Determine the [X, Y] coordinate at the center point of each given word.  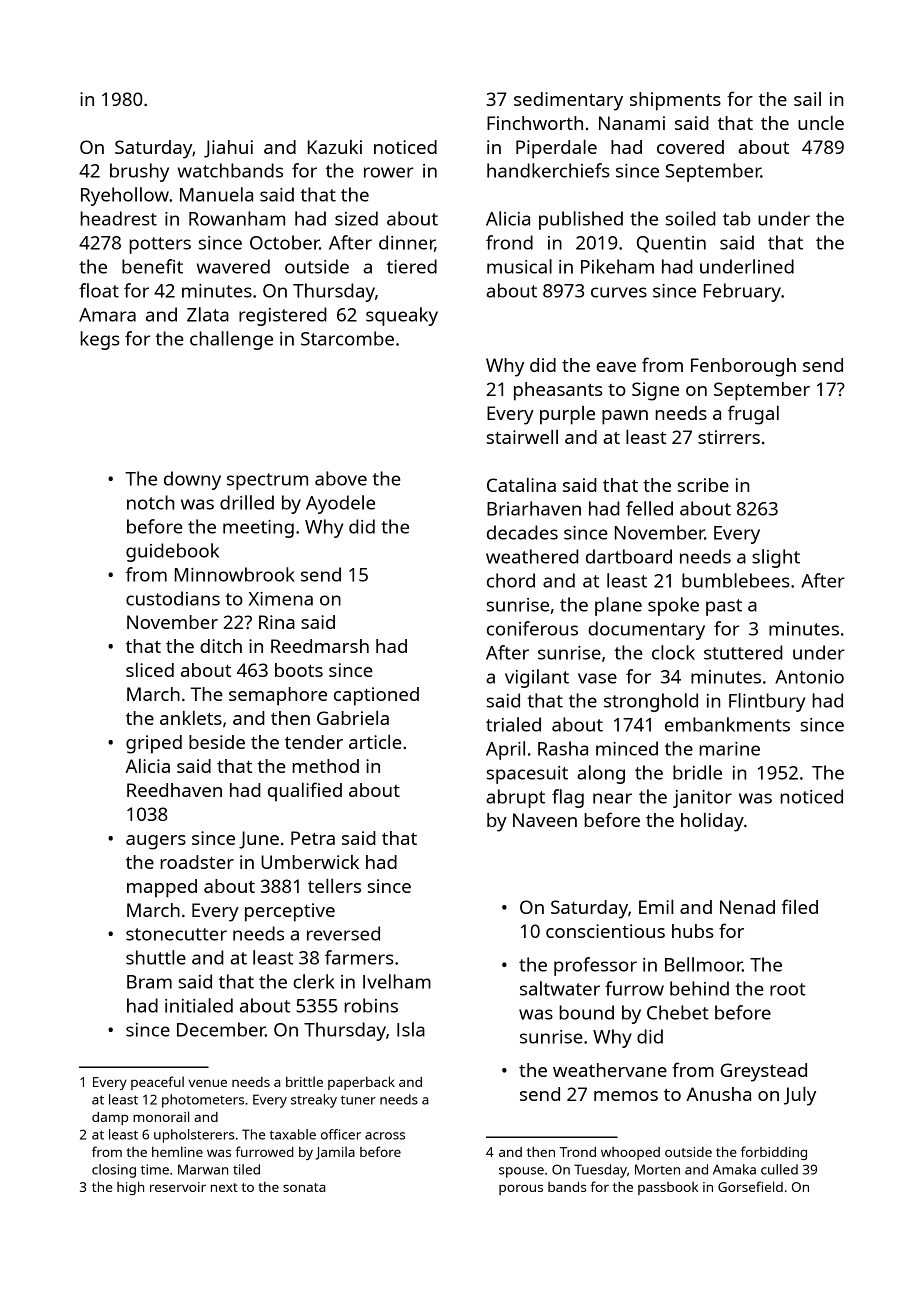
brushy [139, 172]
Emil [656, 907]
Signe [655, 391]
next [224, 1187]
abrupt [515, 798]
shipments [675, 101]
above [341, 478]
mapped [162, 888]
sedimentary [568, 101]
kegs [100, 340]
